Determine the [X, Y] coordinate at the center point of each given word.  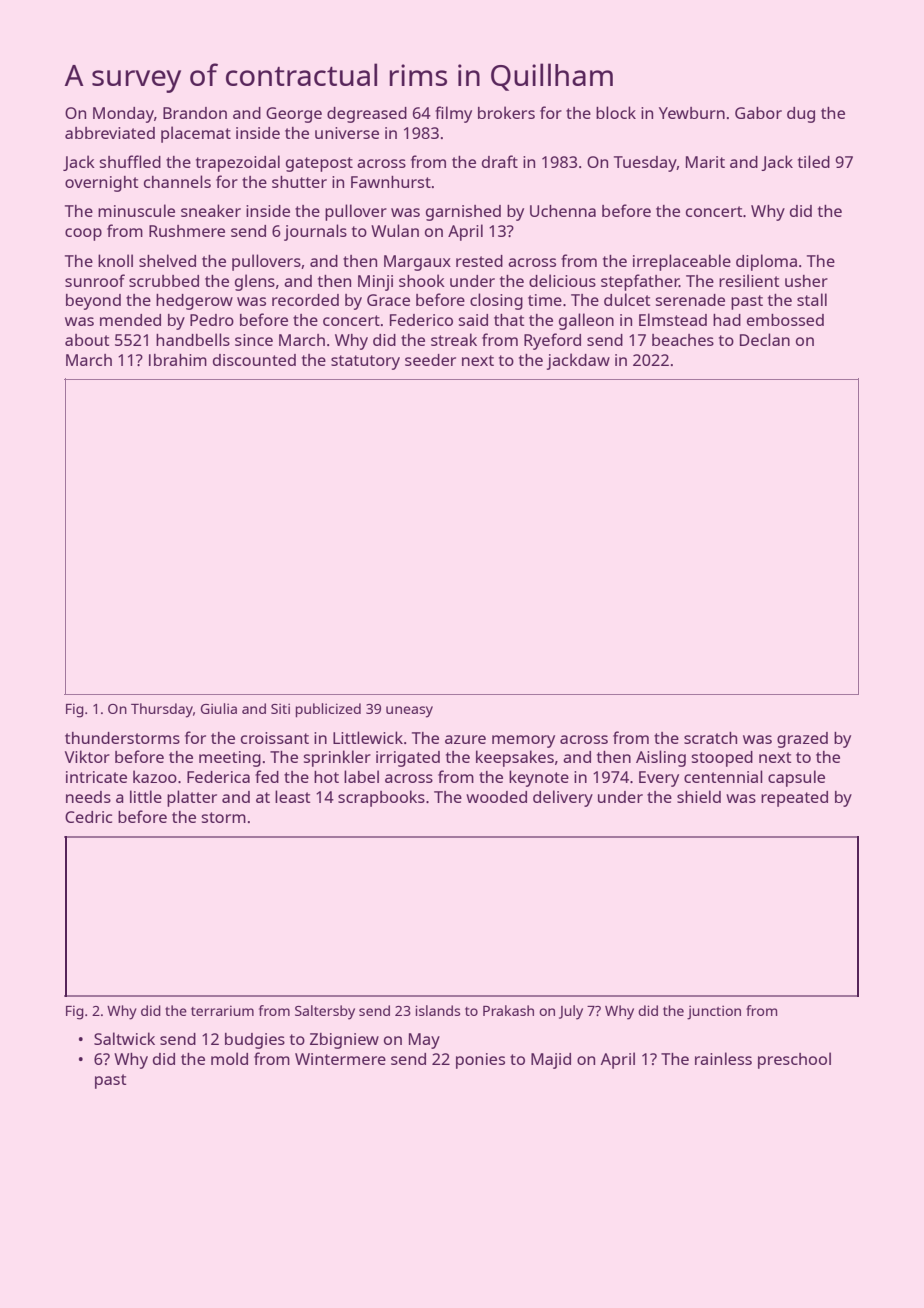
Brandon [195, 113]
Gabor [758, 113]
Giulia [219, 708]
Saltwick [124, 1038]
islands [437, 1010]
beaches [683, 340]
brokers [506, 112]
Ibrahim [178, 360]
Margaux [417, 263]
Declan [765, 339]
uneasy [409, 712]
